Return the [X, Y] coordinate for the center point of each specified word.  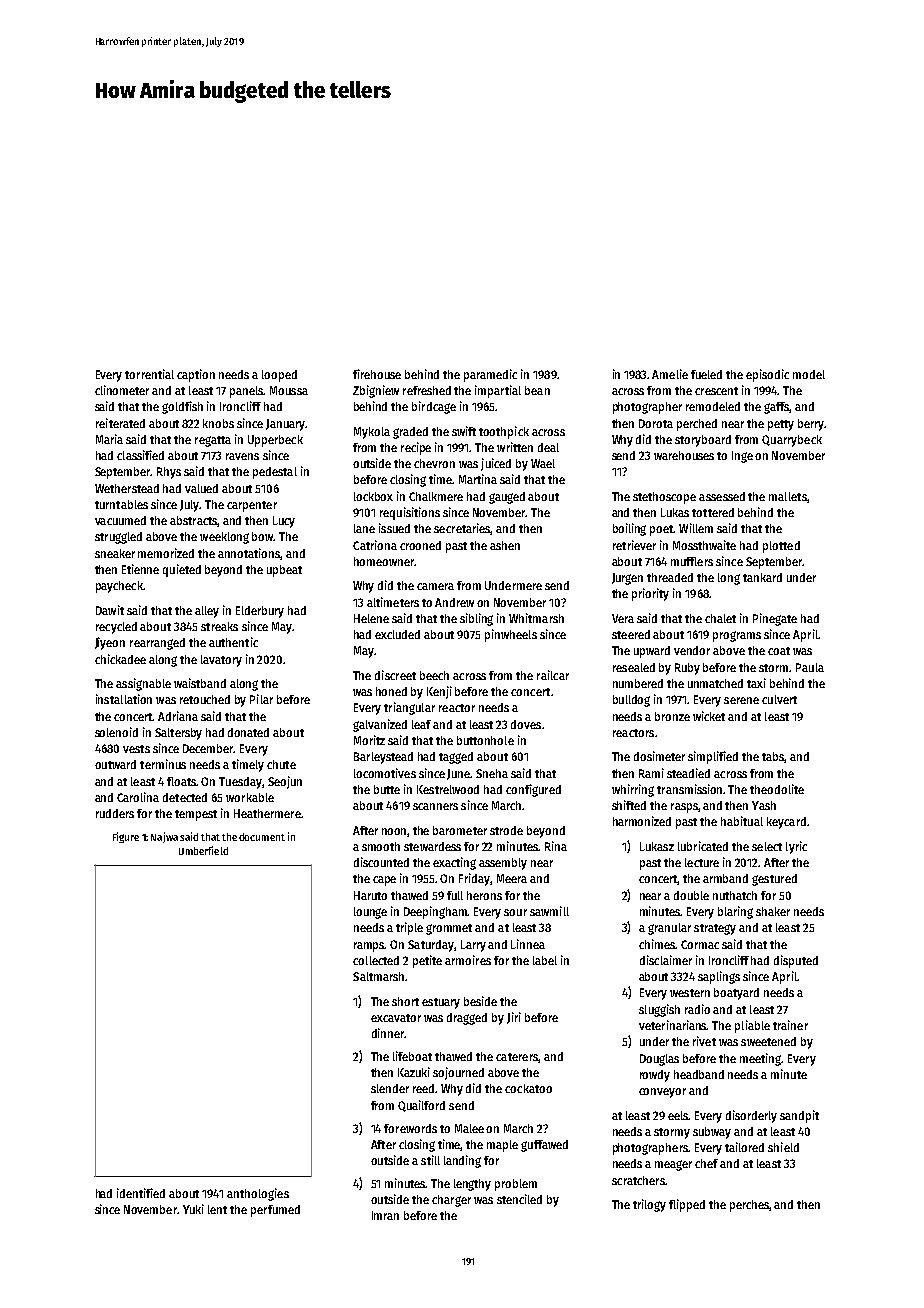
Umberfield [203, 850]
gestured [774, 880]
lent [217, 1209]
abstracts [194, 521]
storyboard [703, 441]
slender [390, 1088]
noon [395, 832]
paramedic [490, 375]
